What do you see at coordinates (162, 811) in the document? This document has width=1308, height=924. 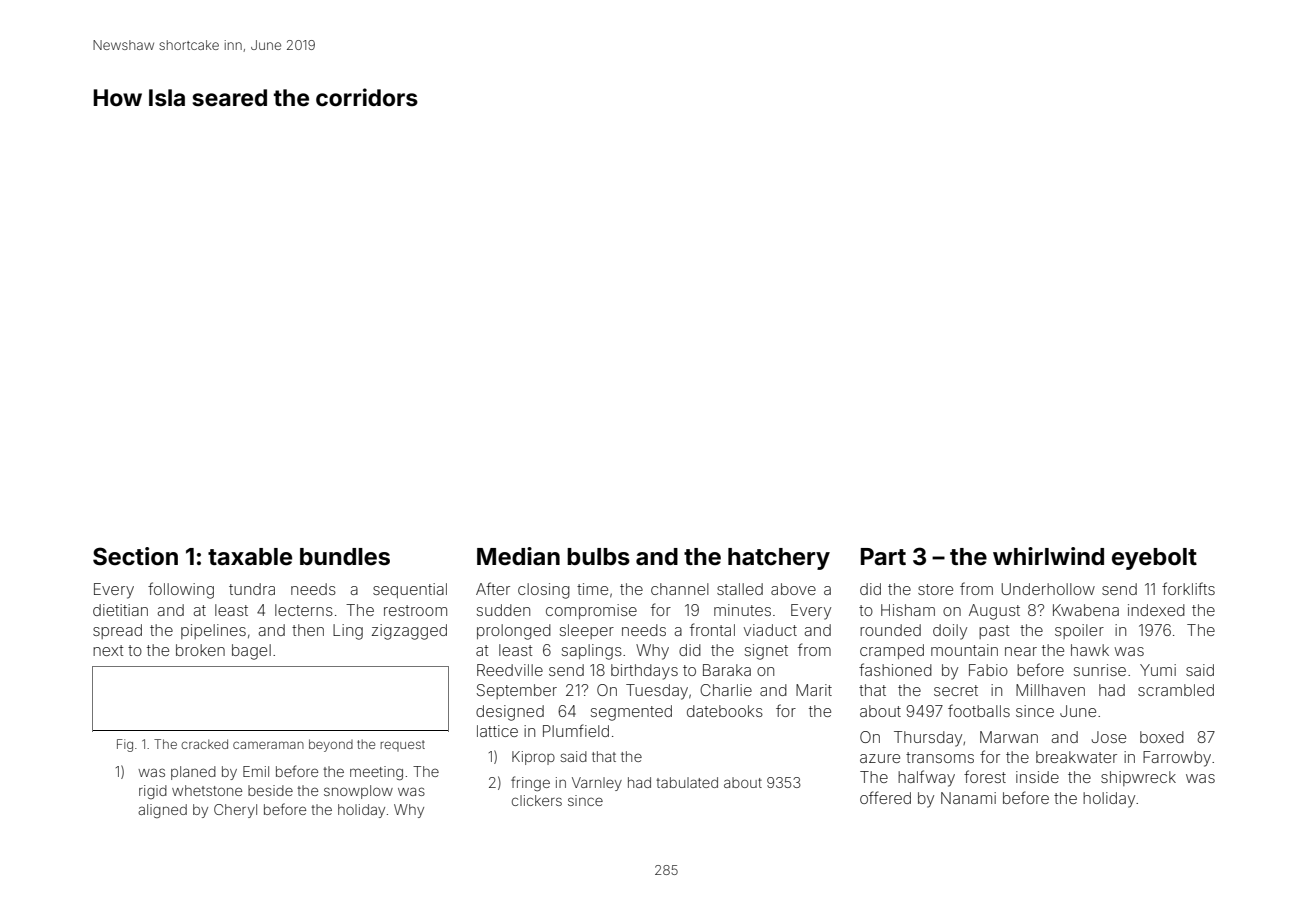 I see `aligned` at bounding box center [162, 811].
